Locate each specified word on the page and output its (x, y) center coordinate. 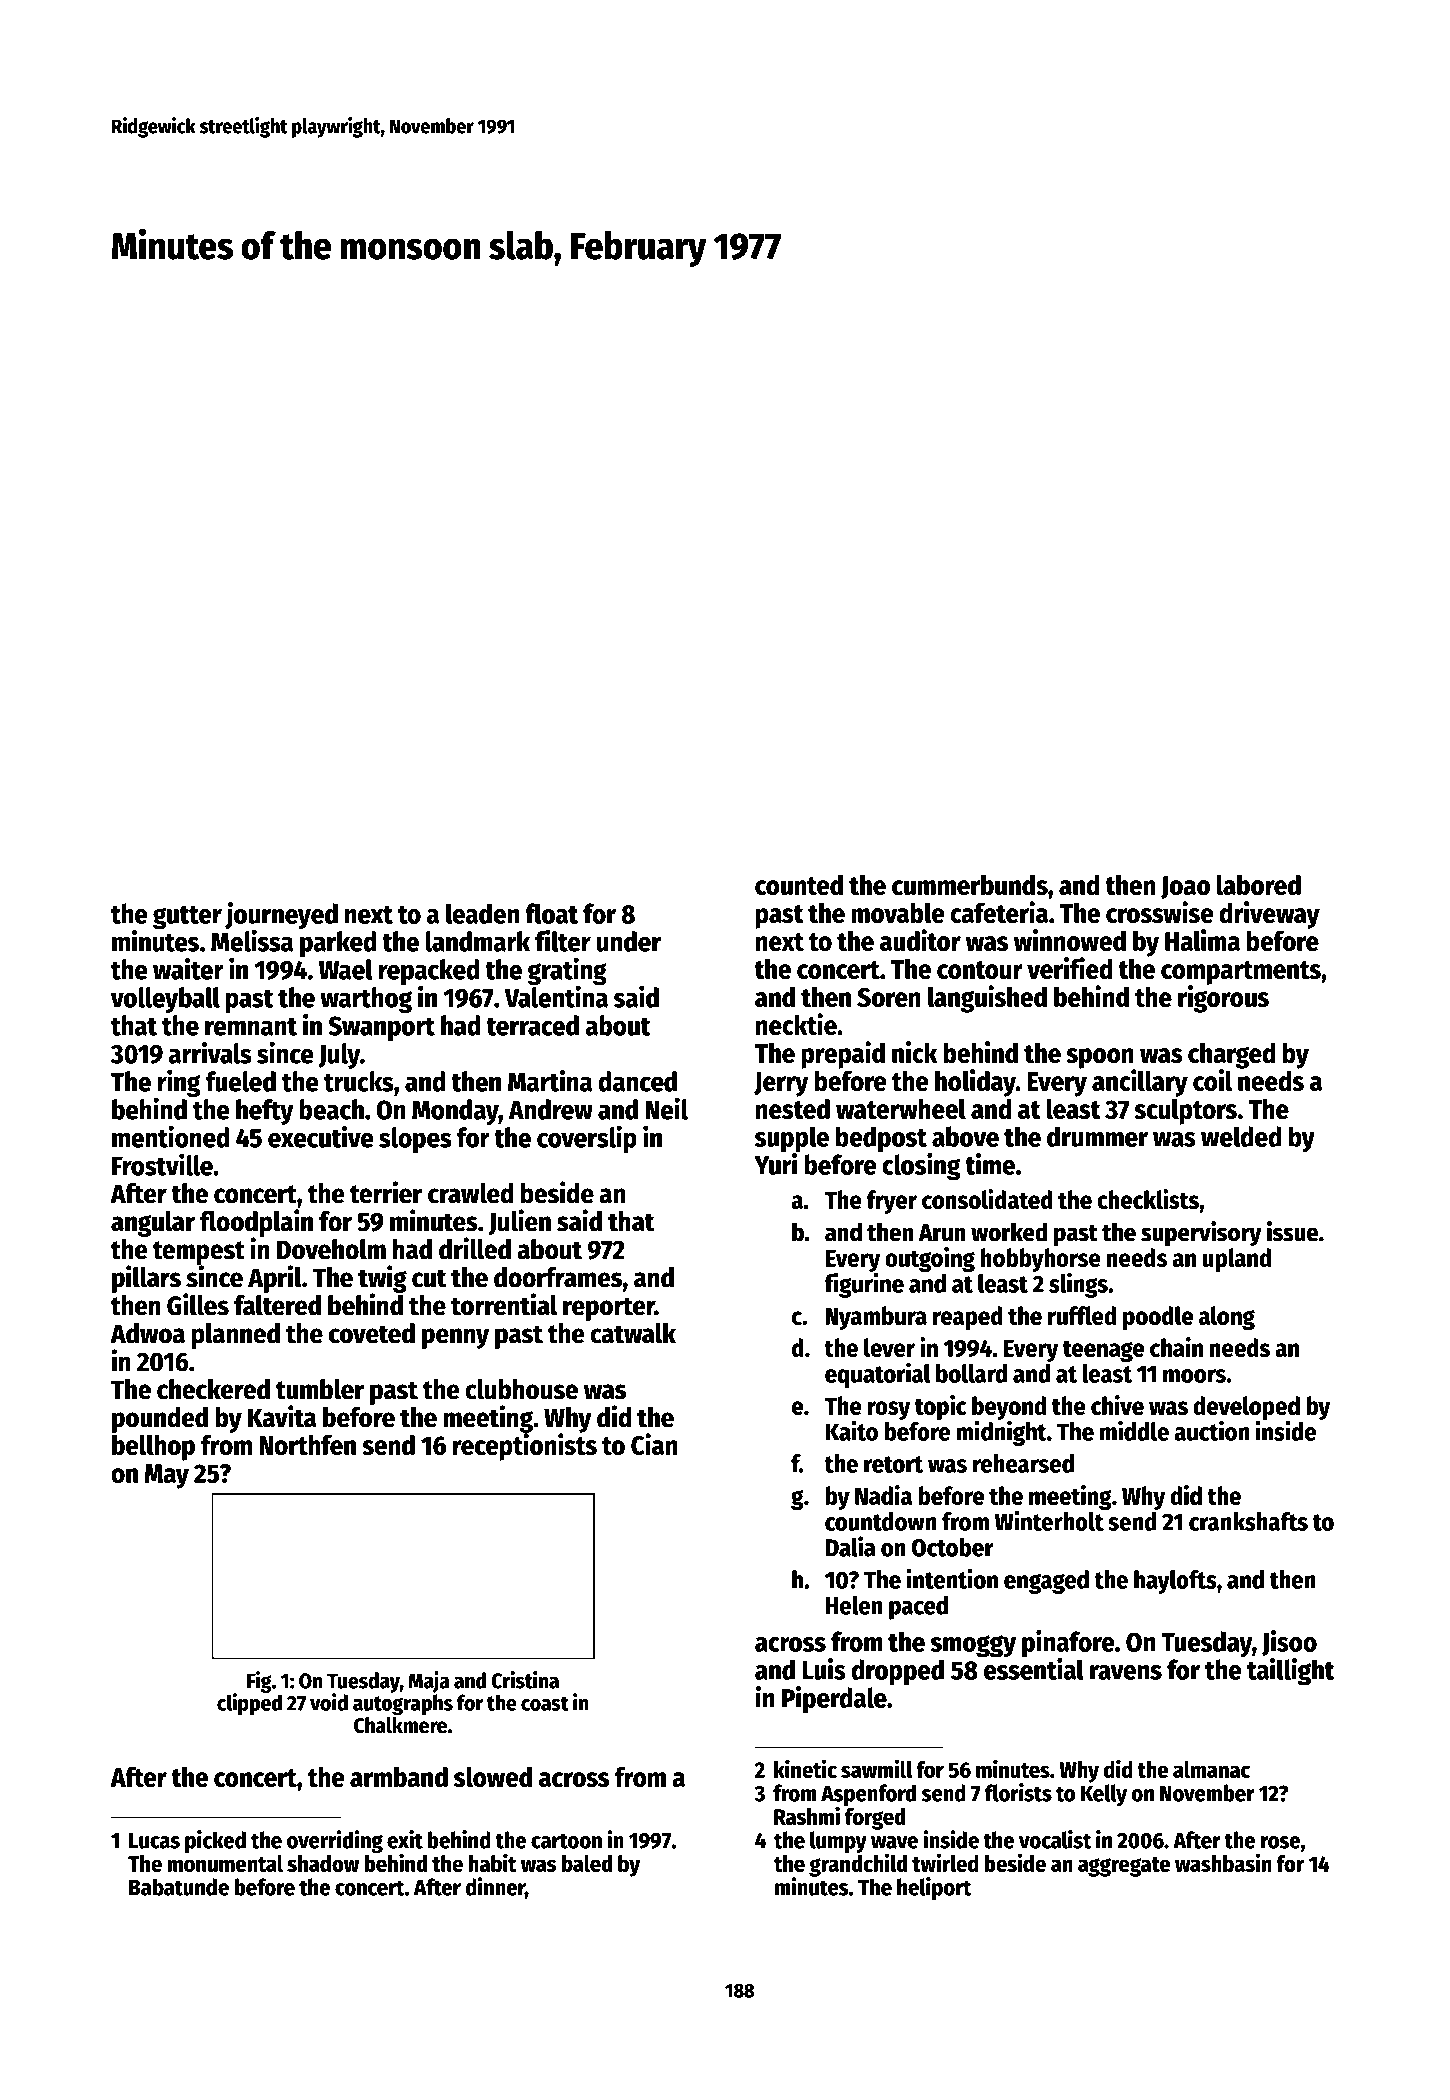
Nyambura (876, 1318)
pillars (146, 1279)
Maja (429, 1682)
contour (980, 970)
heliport (934, 1888)
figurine (864, 1285)
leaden (482, 913)
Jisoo (1289, 1643)
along (1227, 1318)
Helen (854, 1605)
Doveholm (331, 1249)
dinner (495, 1886)
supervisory (1201, 1234)
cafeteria (999, 912)
